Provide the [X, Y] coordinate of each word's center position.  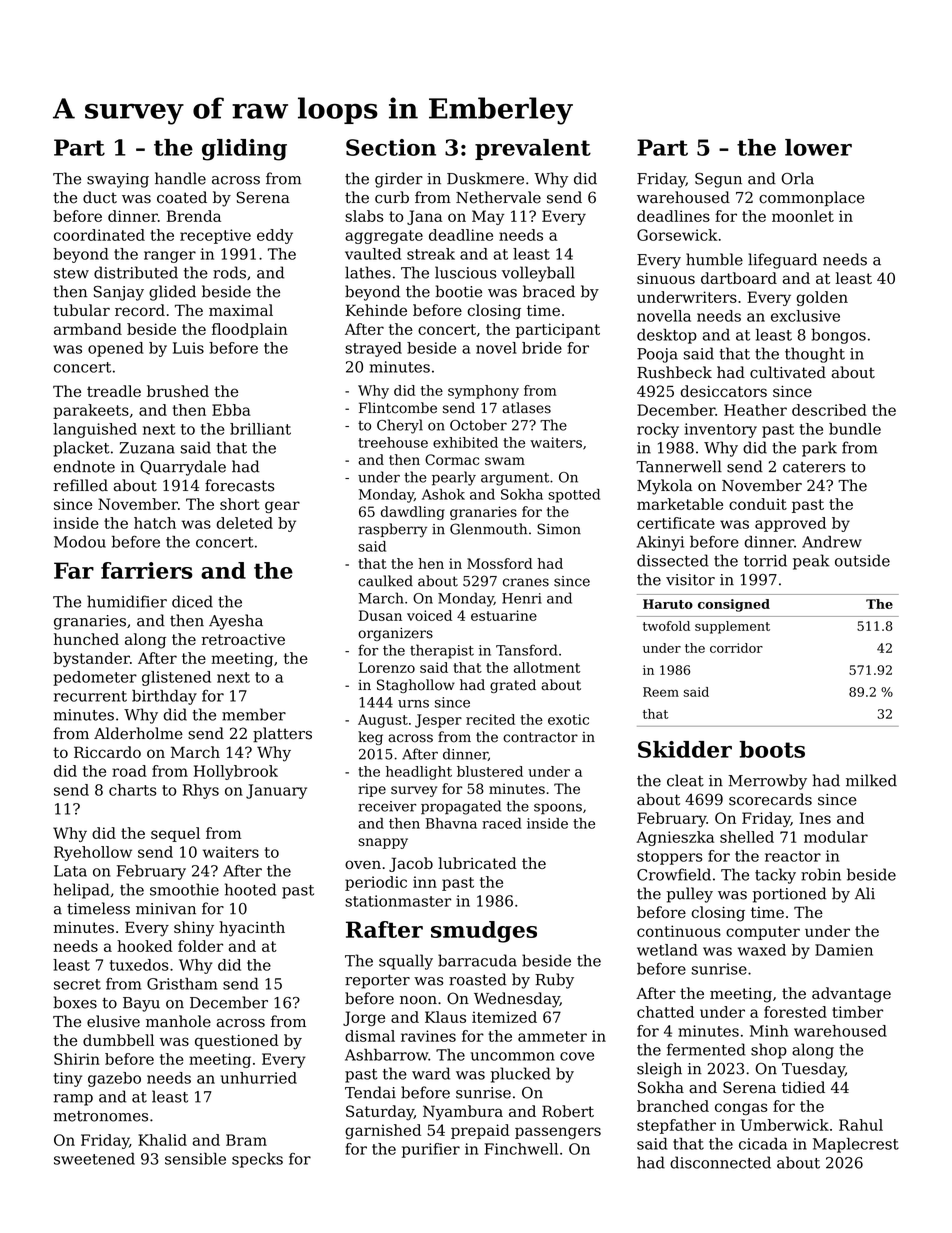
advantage [851, 995]
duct [100, 197]
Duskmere [485, 178]
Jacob [411, 864]
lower [818, 147]
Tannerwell [679, 466]
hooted [250, 889]
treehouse [393, 442]
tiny [68, 1079]
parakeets [91, 411]
